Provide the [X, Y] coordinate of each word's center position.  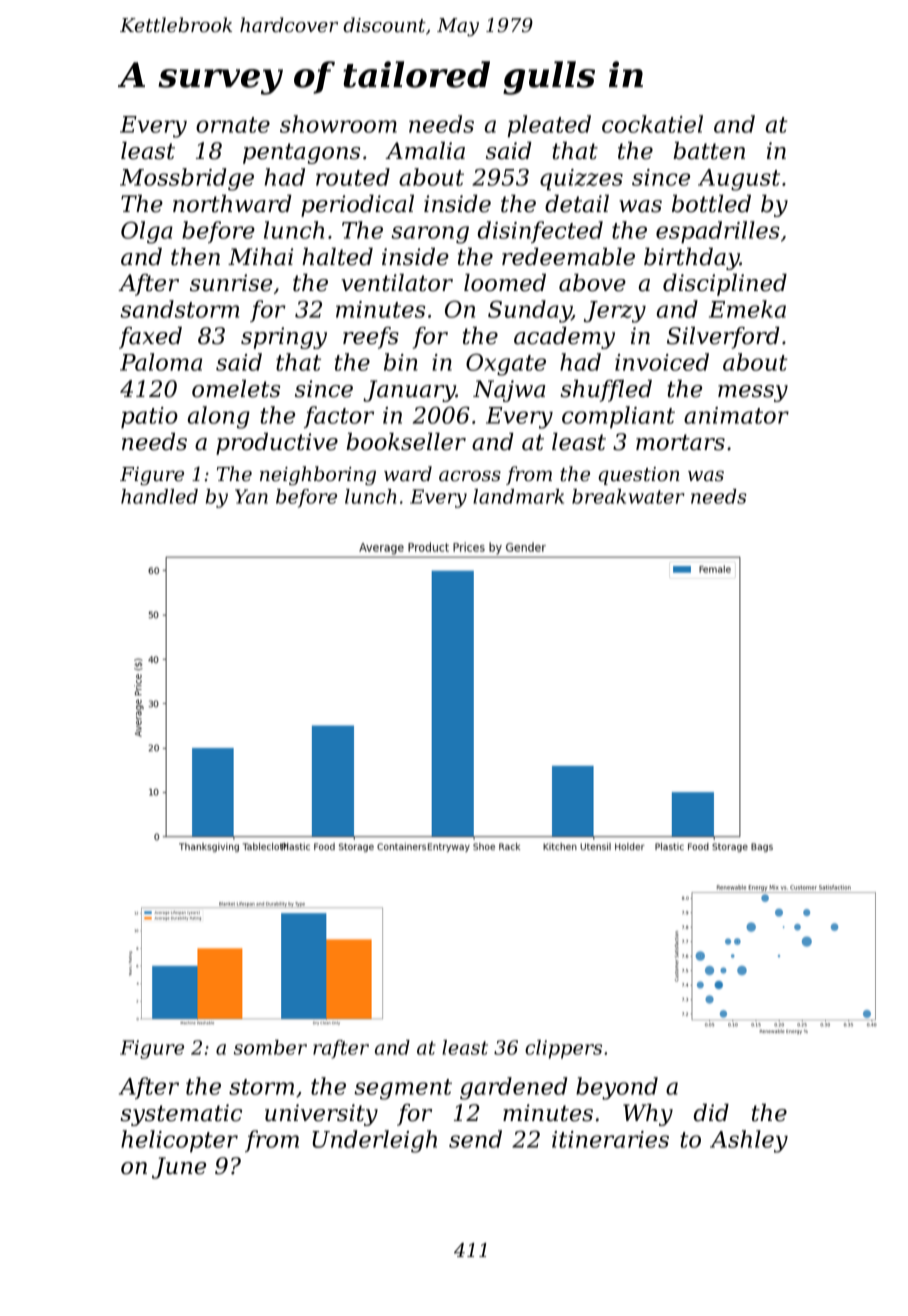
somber [270, 1047]
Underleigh [374, 1141]
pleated [549, 126]
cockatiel [652, 124]
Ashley [749, 1141]
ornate [233, 125]
